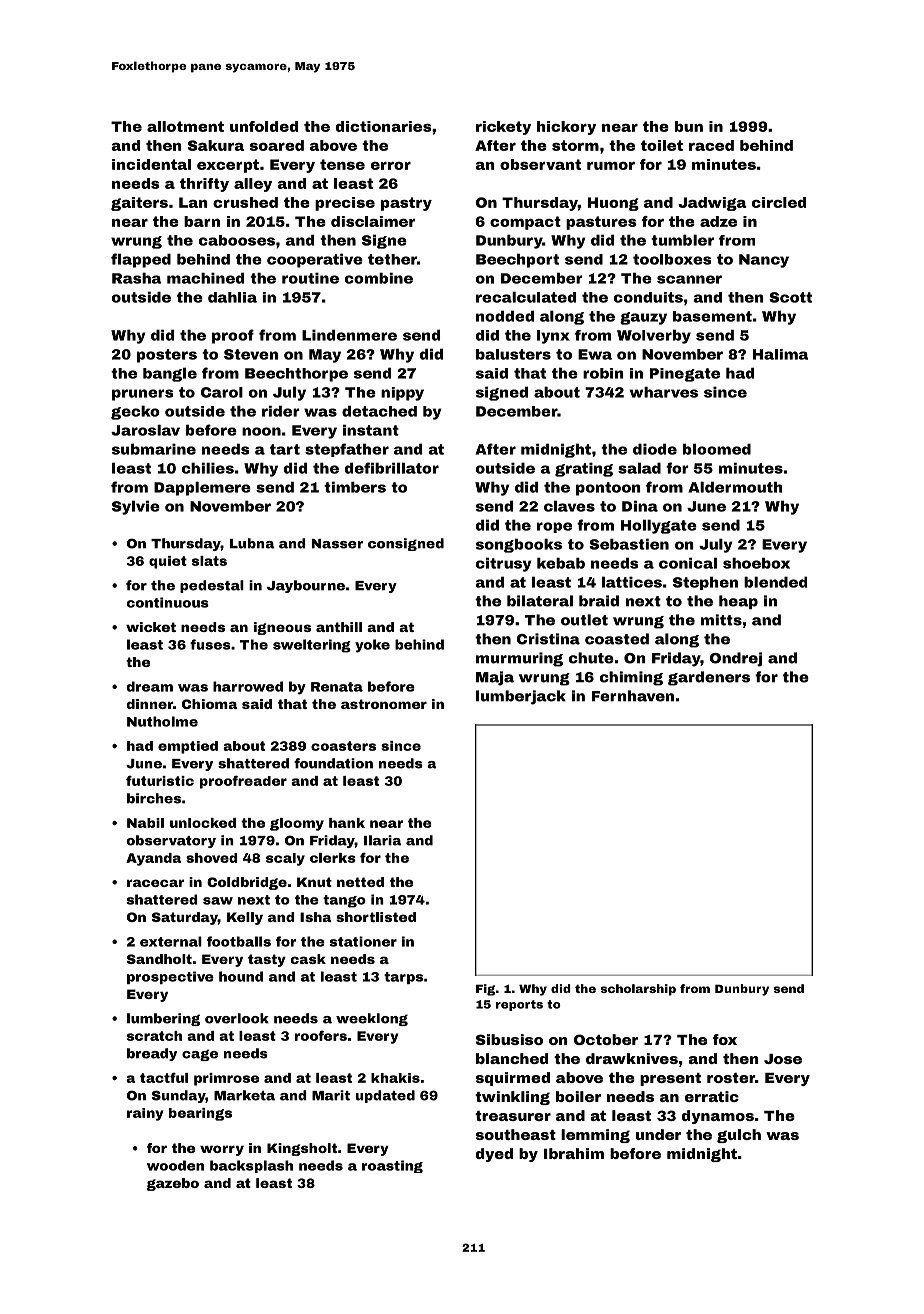  Describe the element at coordinates (633, 696) in the page. I see `Fernhaven` at that location.
